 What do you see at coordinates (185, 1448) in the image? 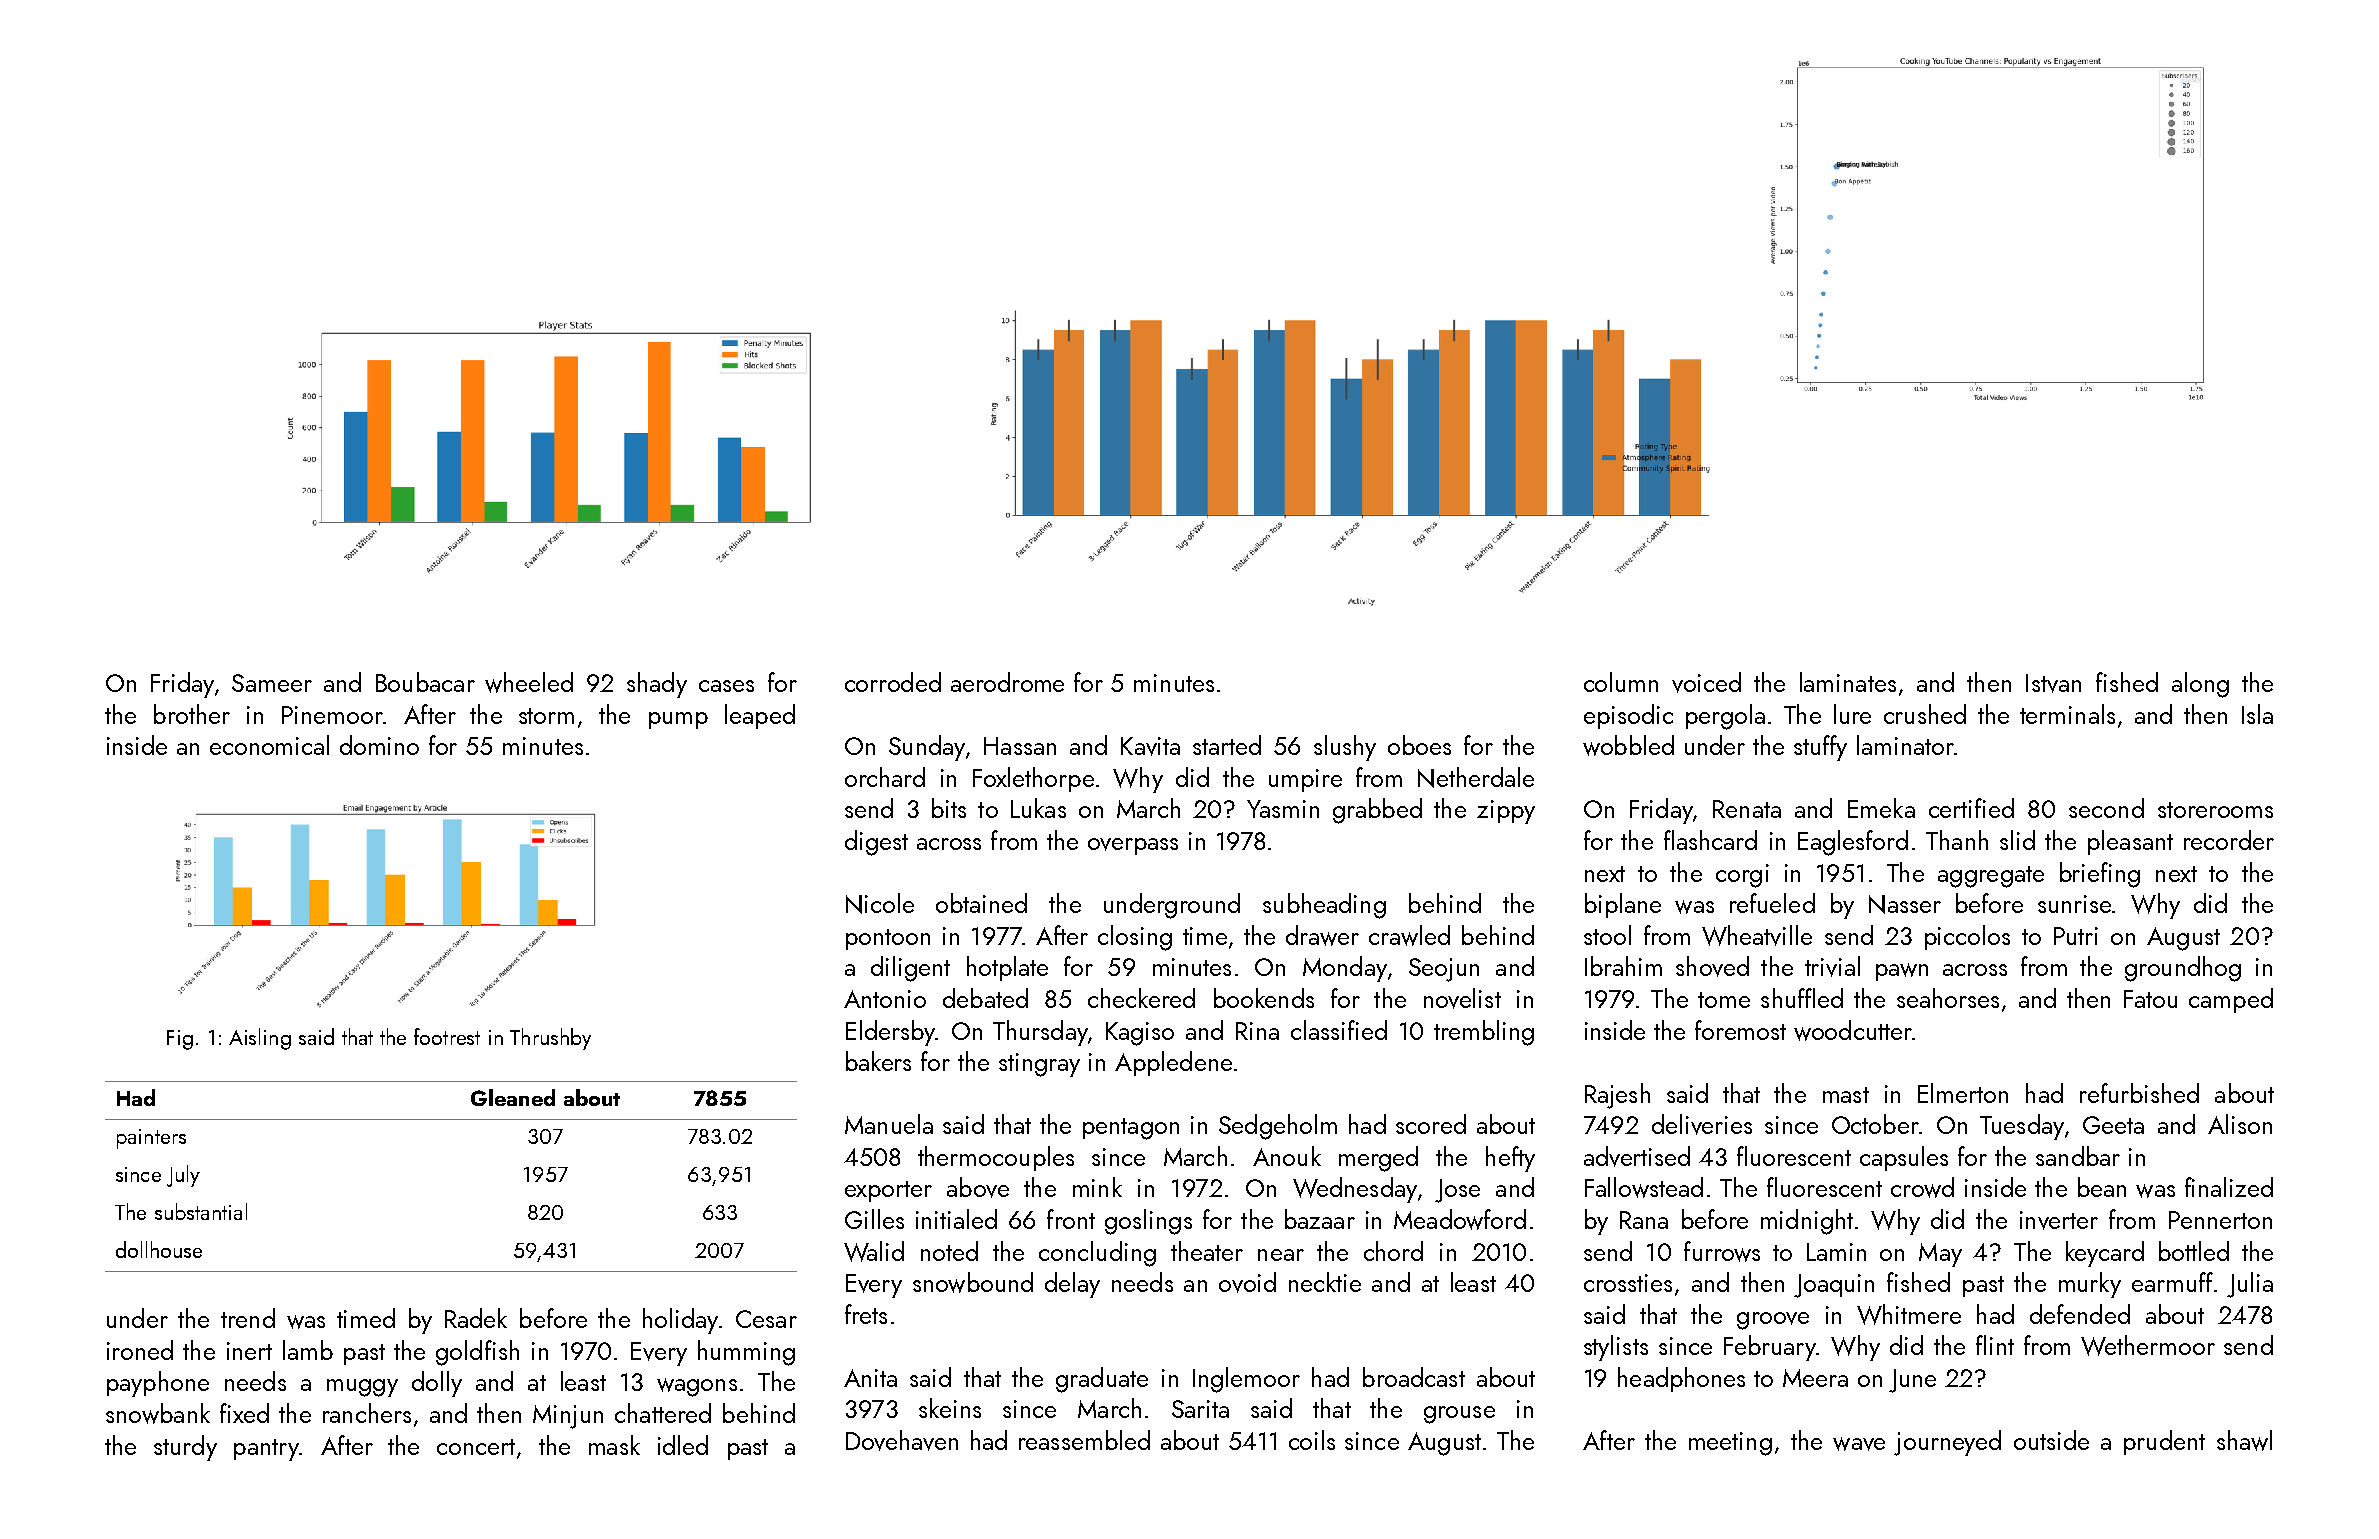
I see `sturdy` at bounding box center [185, 1448].
